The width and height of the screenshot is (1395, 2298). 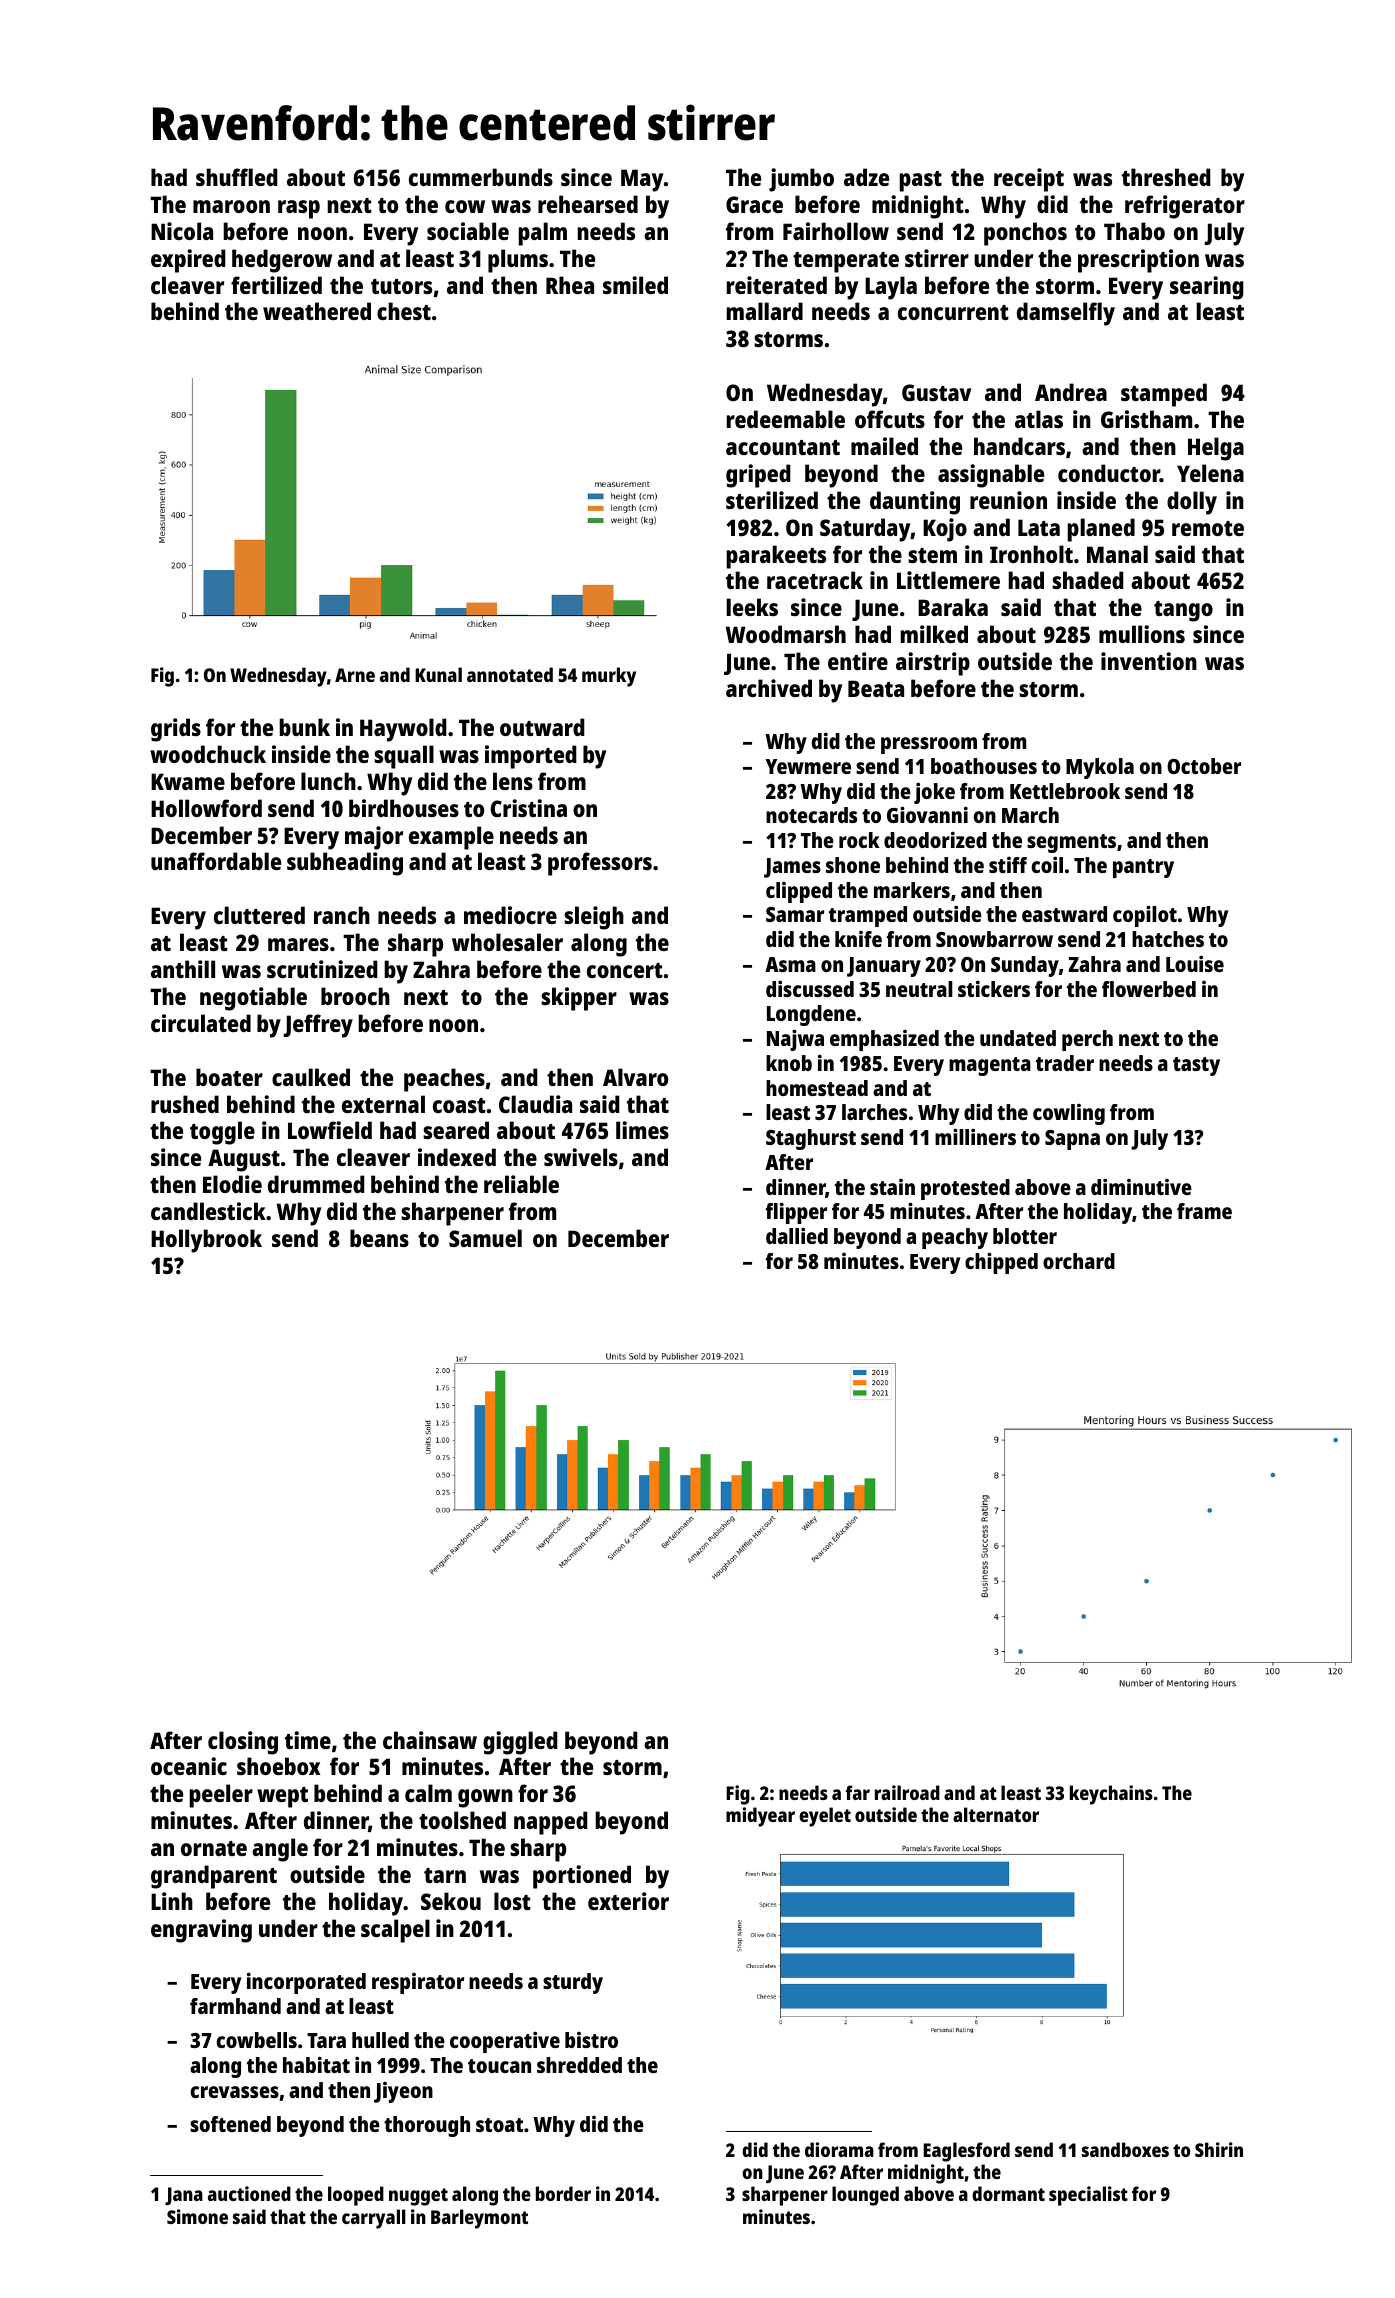 I want to click on Rhea, so click(x=570, y=285).
